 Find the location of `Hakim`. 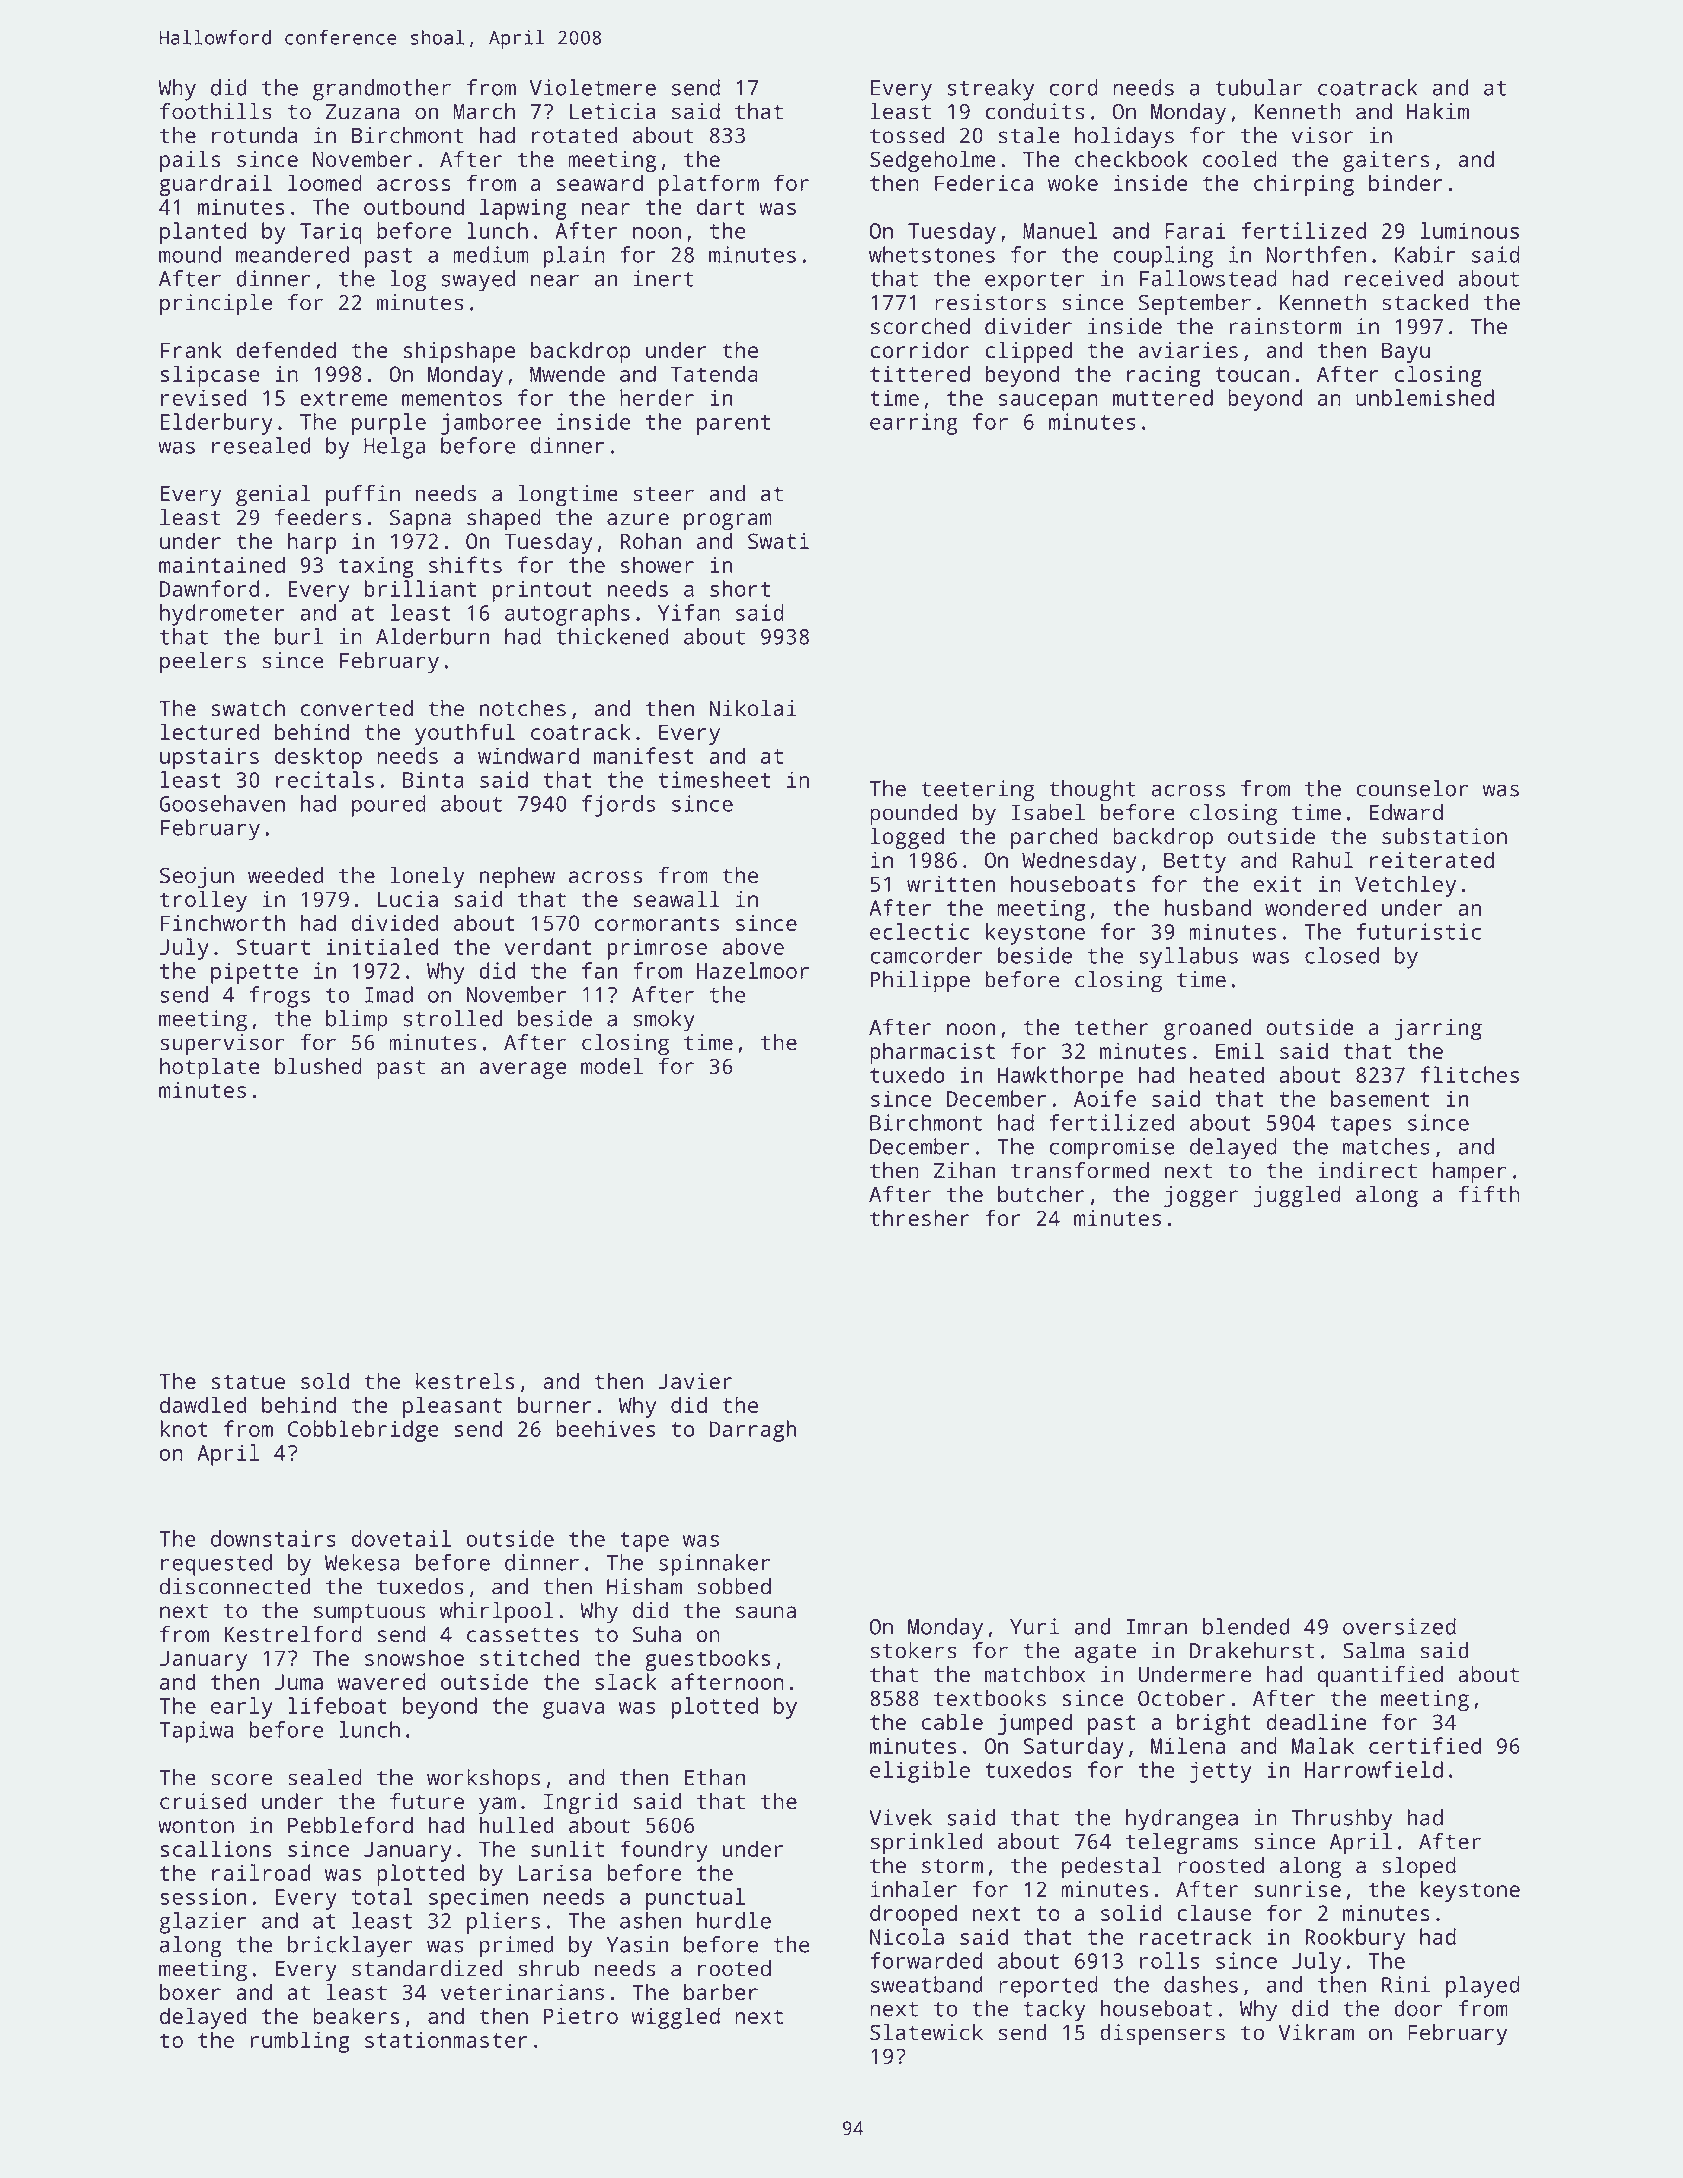

Hakim is located at coordinates (1438, 111).
